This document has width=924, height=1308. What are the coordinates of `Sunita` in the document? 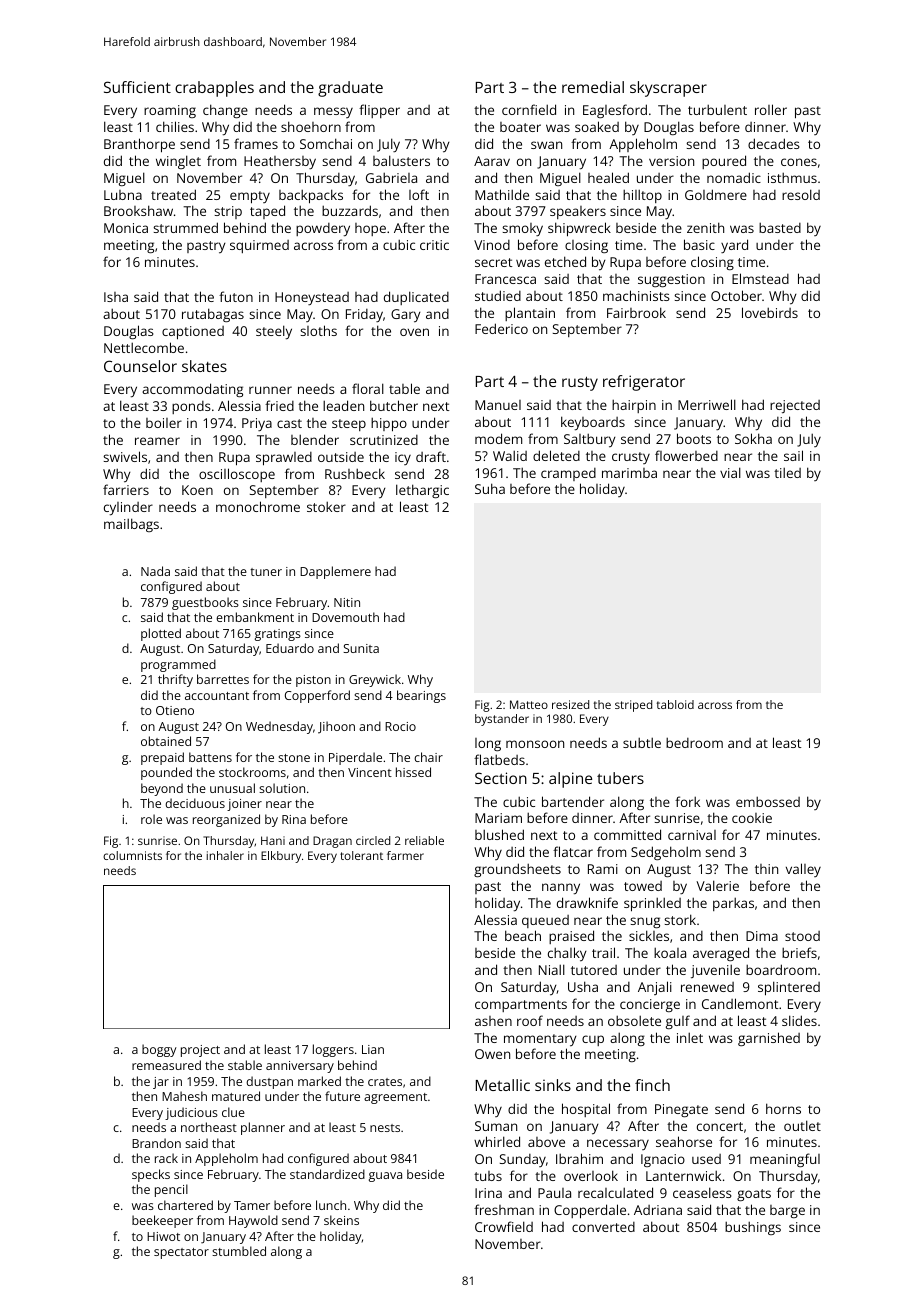 It's located at (361, 648).
